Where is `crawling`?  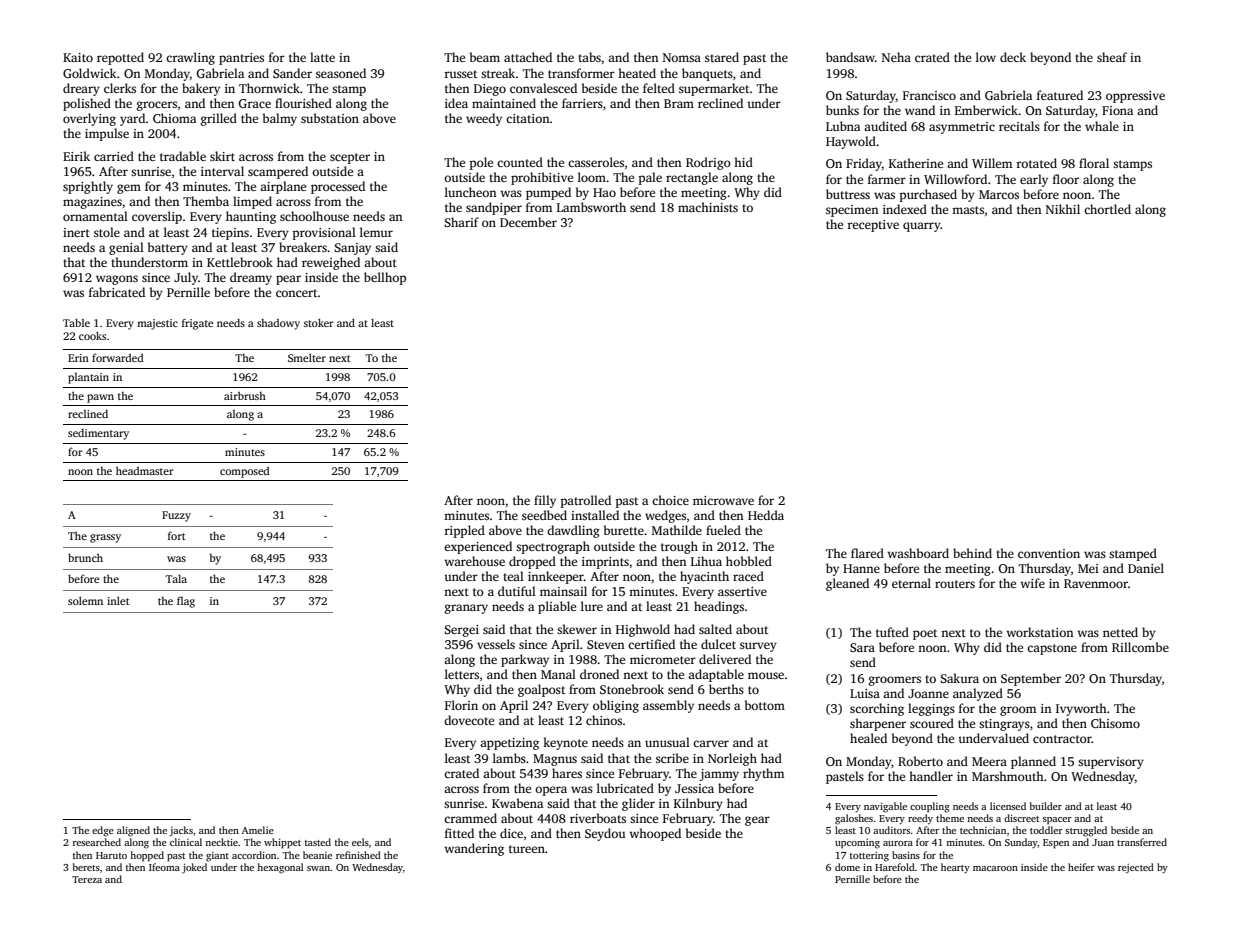
crawling is located at coordinates (190, 58).
